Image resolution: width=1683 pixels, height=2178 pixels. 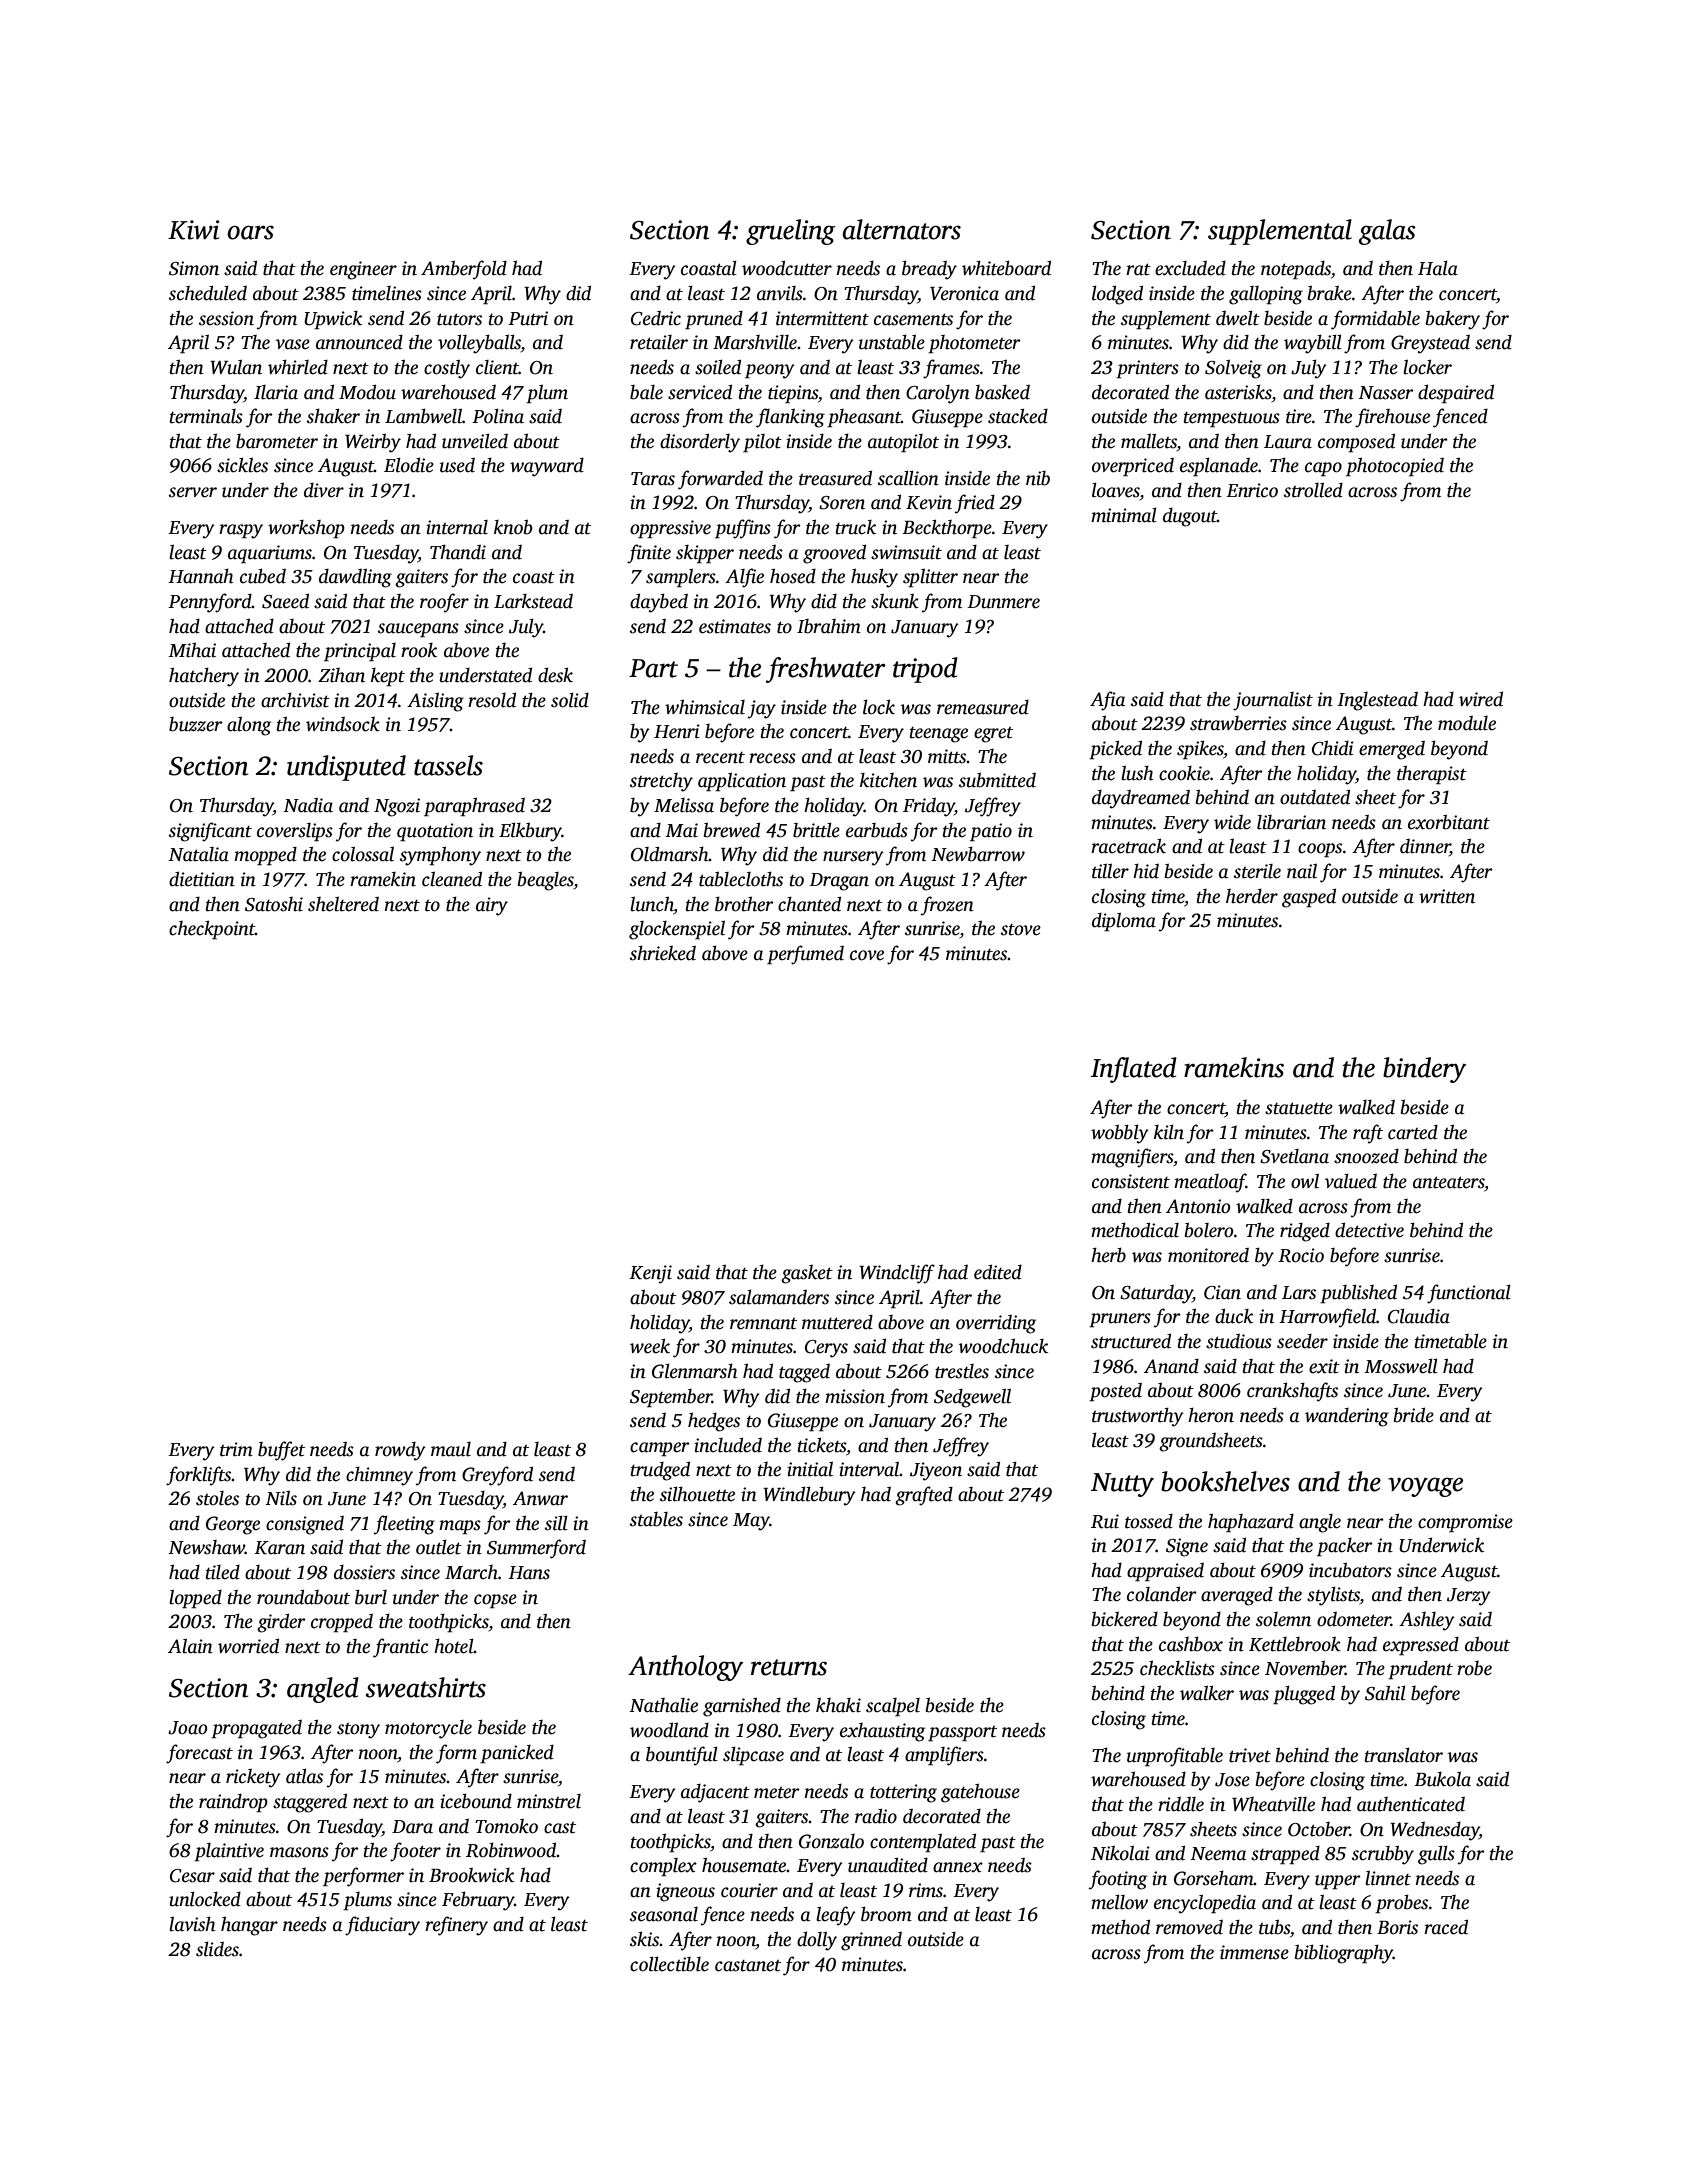 I want to click on oars, so click(x=250, y=232).
